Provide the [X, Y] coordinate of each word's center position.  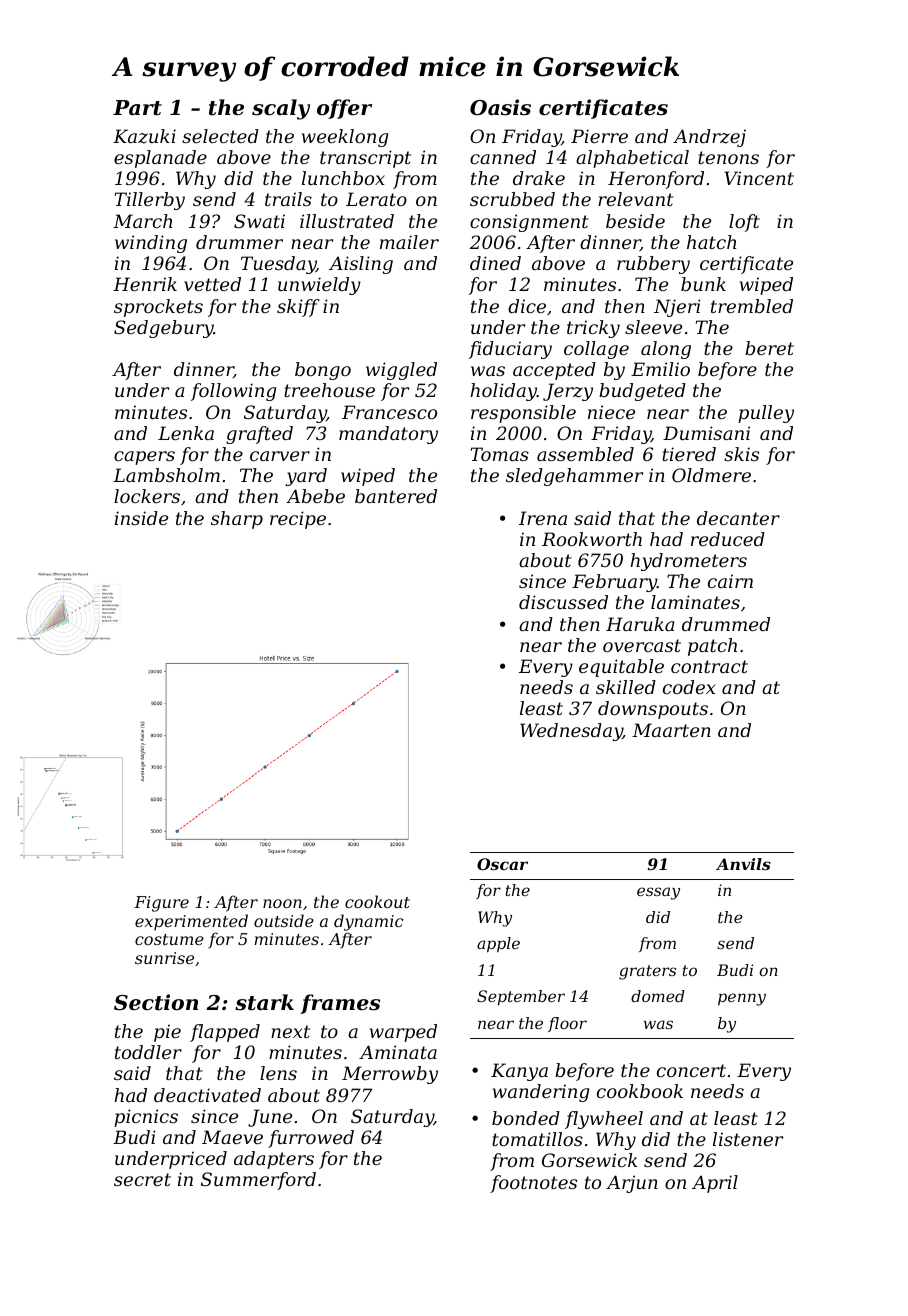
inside [141, 518]
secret [142, 1179]
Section [156, 1002]
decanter [738, 518]
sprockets [158, 308]
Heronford [656, 180]
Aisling [361, 265]
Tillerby [150, 201]
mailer [409, 242]
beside [635, 221]
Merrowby [390, 1075]
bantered [396, 496]
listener [748, 1139]
